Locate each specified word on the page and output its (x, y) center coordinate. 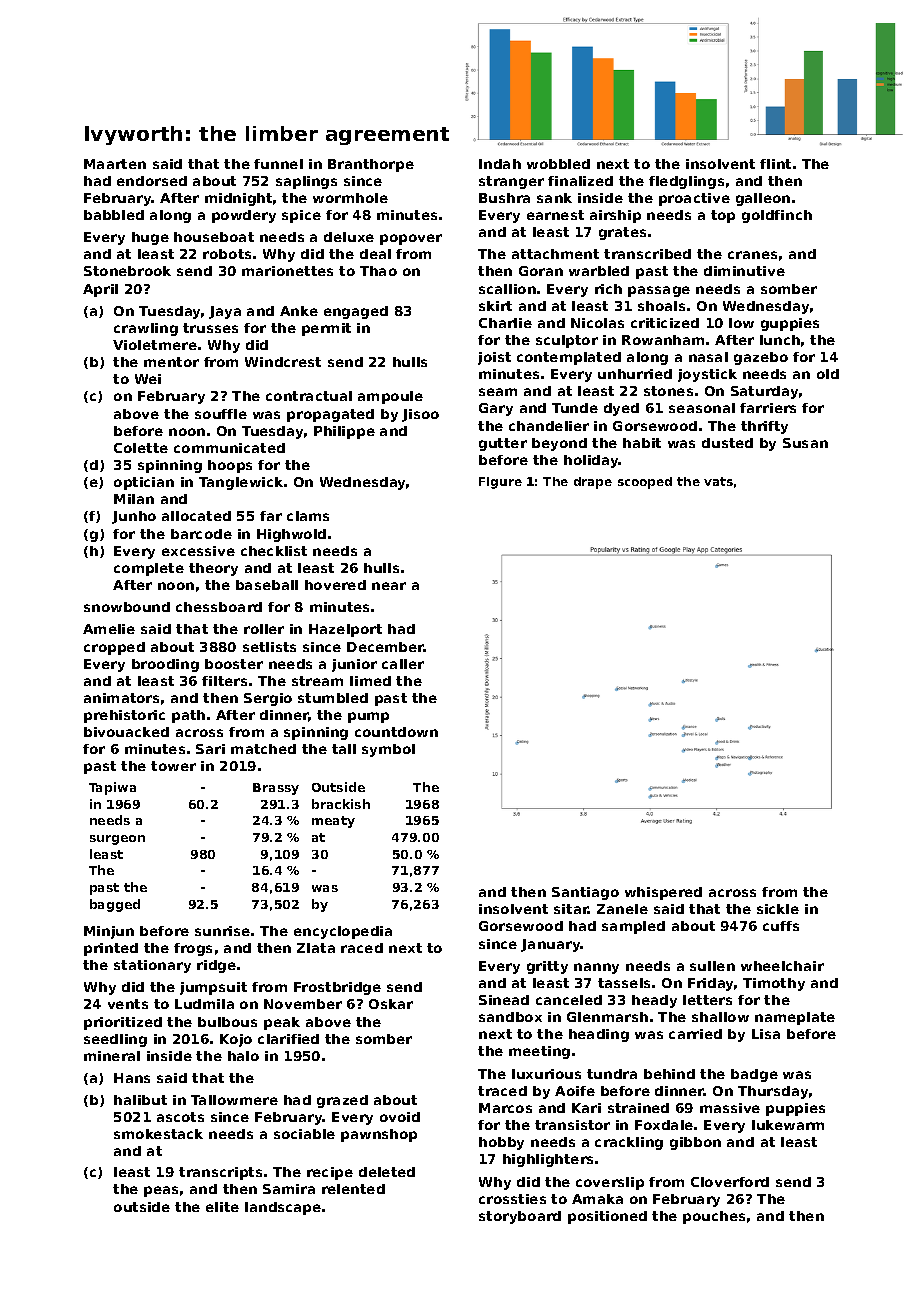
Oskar (391, 1004)
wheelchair (782, 966)
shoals (661, 306)
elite (222, 1207)
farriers (768, 408)
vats (718, 481)
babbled (114, 215)
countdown (396, 732)
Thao (378, 271)
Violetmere (155, 345)
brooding (165, 665)
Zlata (316, 948)
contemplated (569, 358)
